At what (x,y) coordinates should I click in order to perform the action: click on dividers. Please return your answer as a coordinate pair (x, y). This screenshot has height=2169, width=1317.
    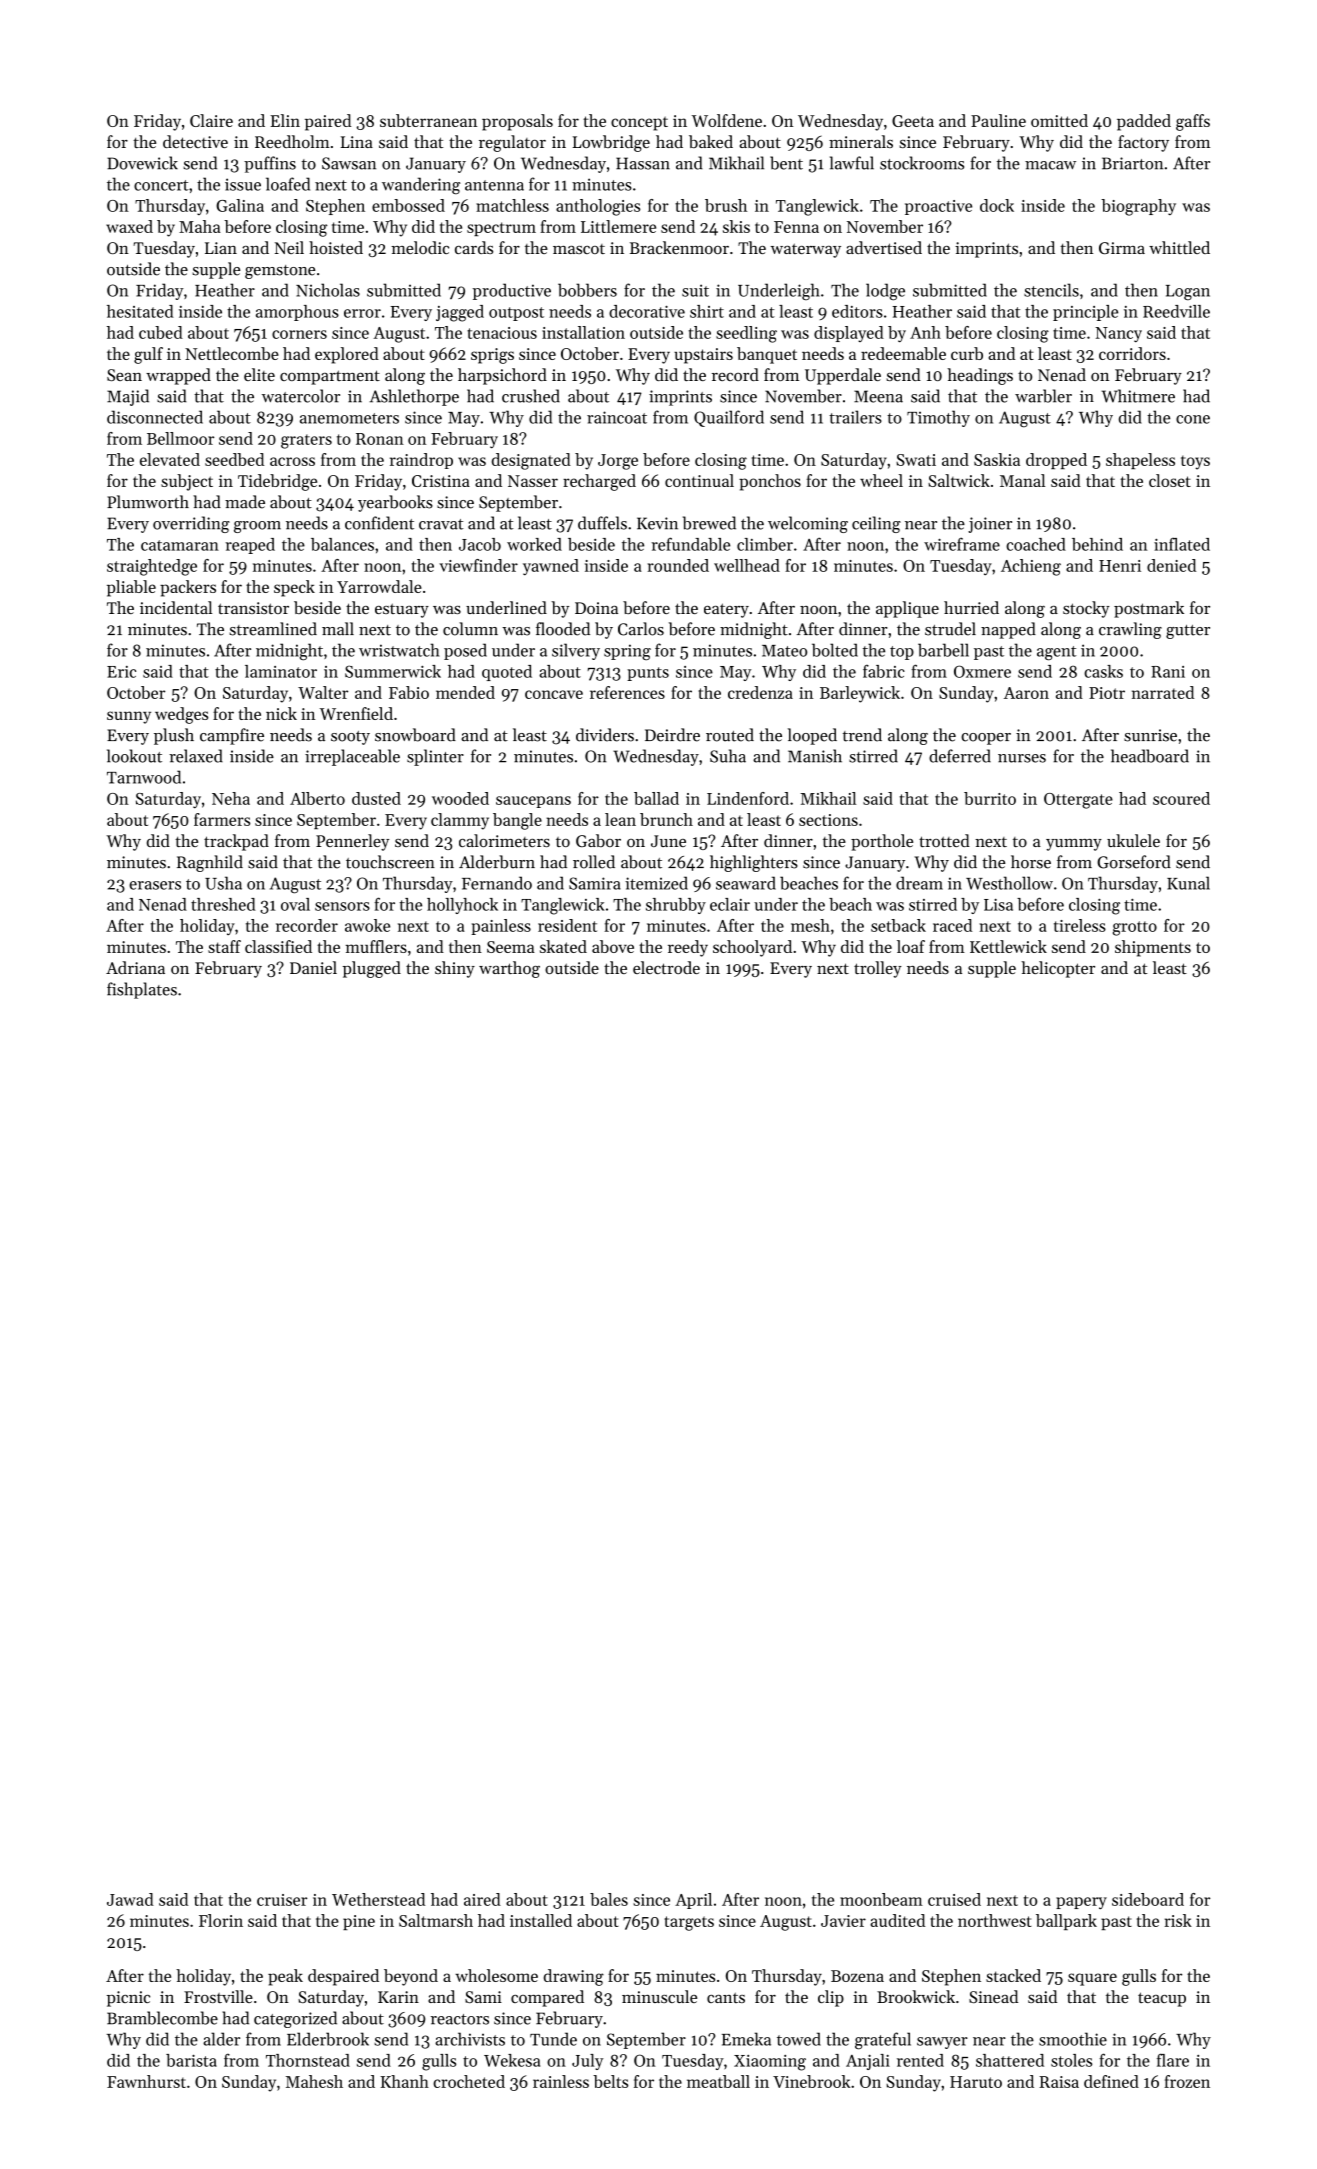
    Looking at the image, I should click on (605, 735).
